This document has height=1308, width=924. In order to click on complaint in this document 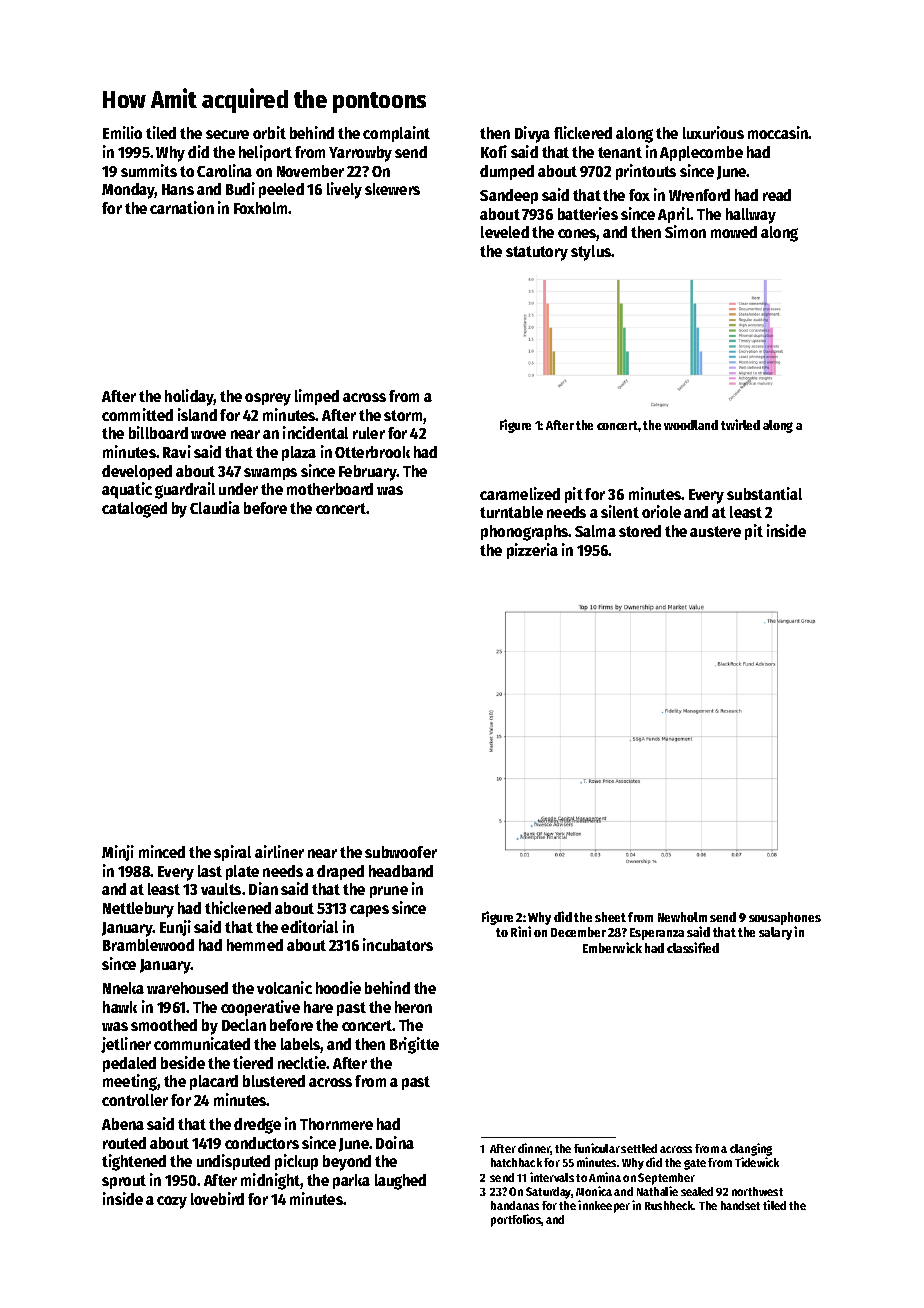, I will do `click(396, 134)`.
